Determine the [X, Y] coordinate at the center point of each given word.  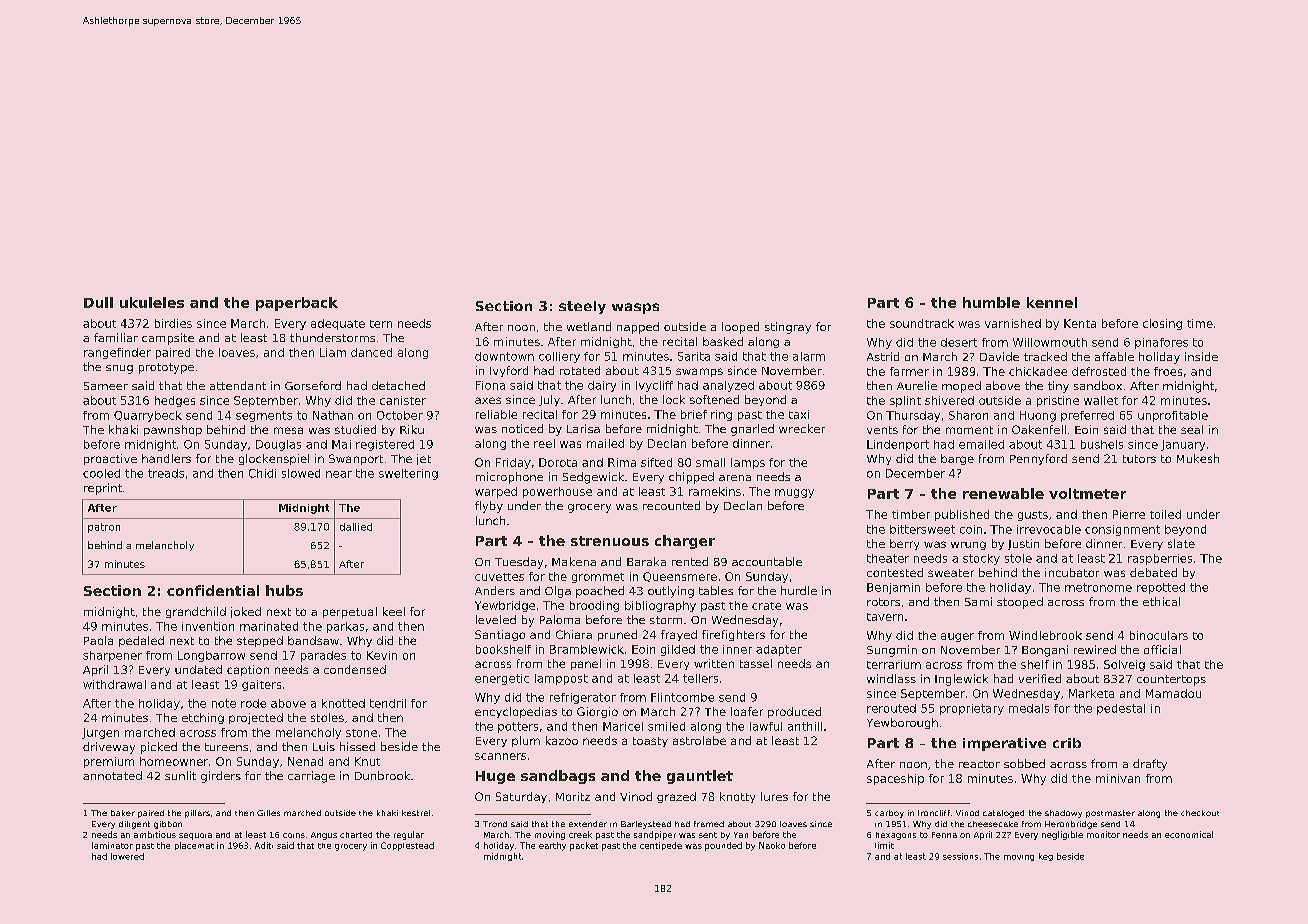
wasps [635, 308]
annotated [112, 775]
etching [203, 718]
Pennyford [1038, 459]
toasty [650, 742]
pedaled [141, 641]
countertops [1171, 680]
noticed [522, 428]
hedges [175, 401]
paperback [297, 304]
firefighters [733, 635]
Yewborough [902, 723]
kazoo [562, 740]
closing [1162, 324]
